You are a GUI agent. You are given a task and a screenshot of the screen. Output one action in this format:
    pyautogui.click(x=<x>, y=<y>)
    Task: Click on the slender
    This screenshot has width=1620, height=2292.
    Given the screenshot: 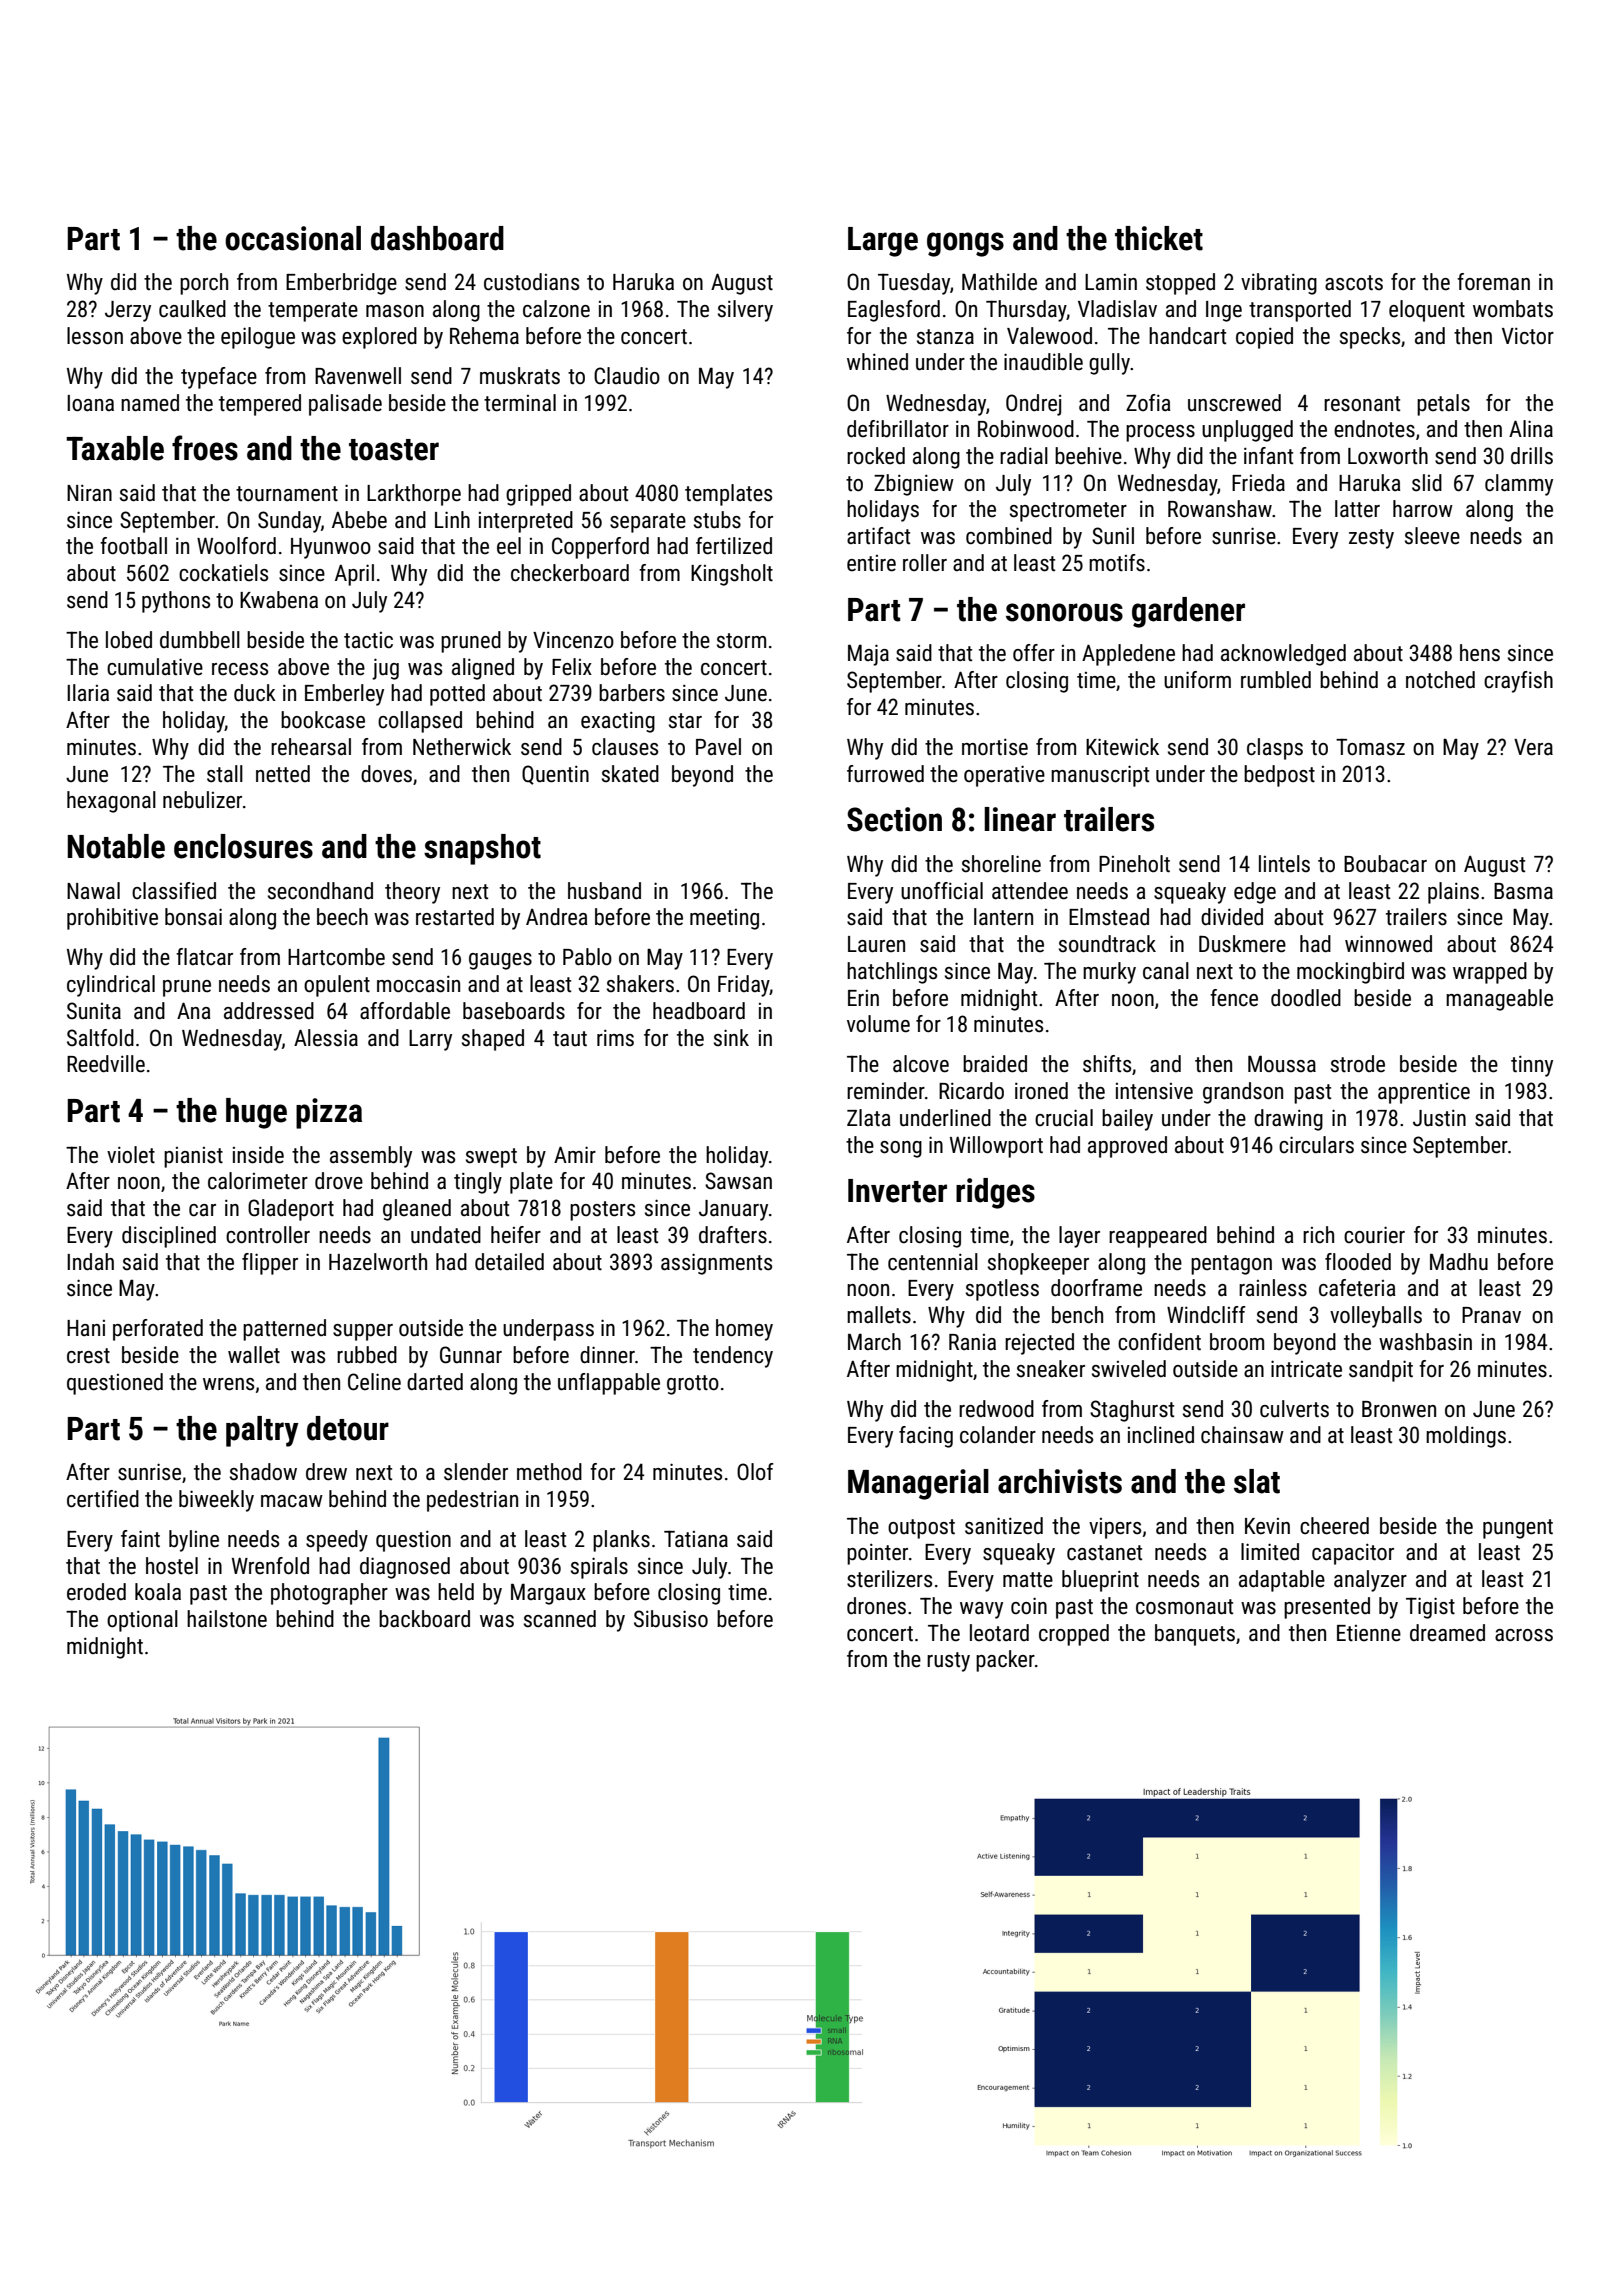 What is the action you would take?
    pyautogui.click(x=476, y=1472)
